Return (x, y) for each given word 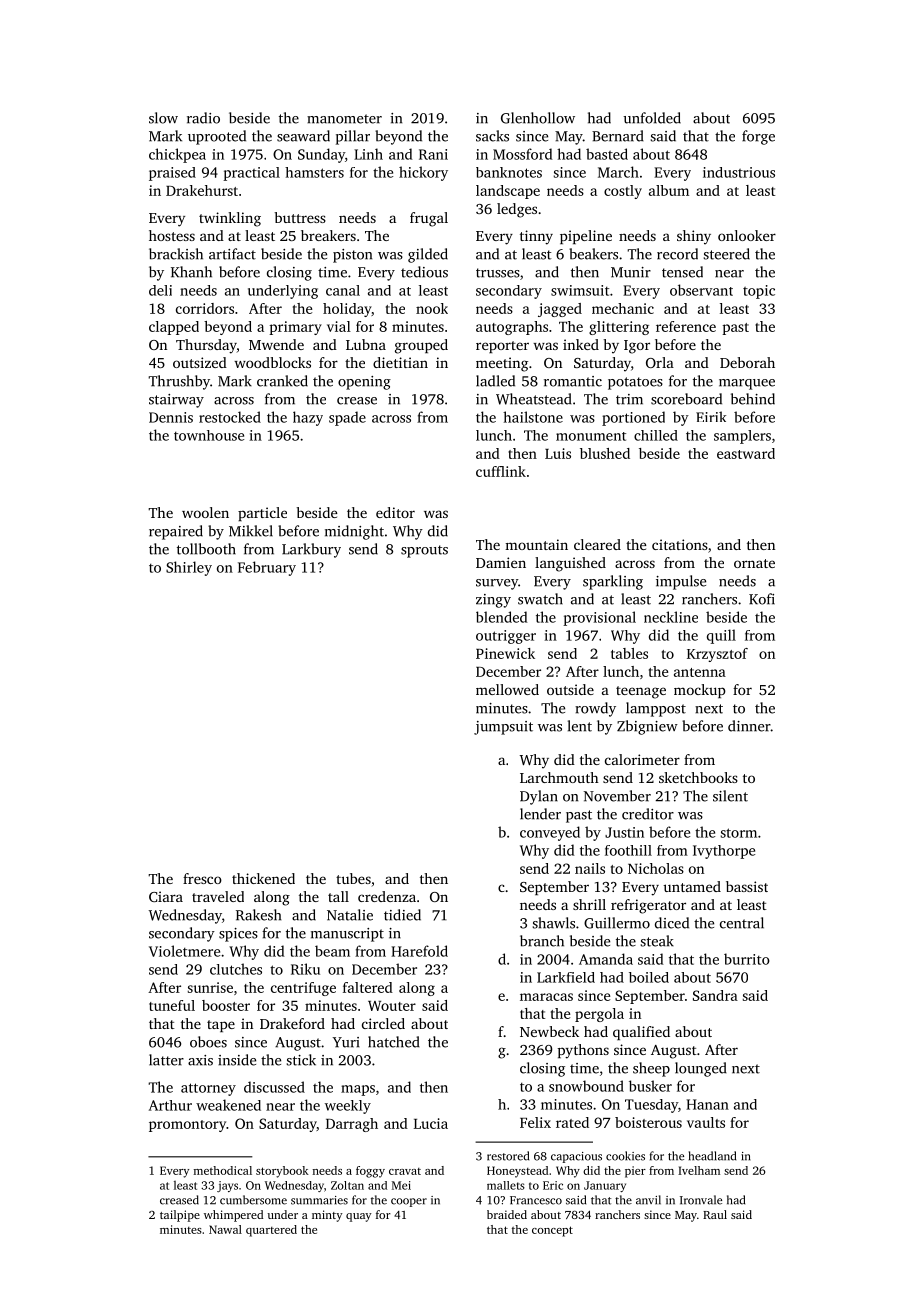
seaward (303, 136)
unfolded (652, 118)
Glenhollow (538, 118)
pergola (599, 1015)
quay (359, 1217)
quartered (271, 1231)
